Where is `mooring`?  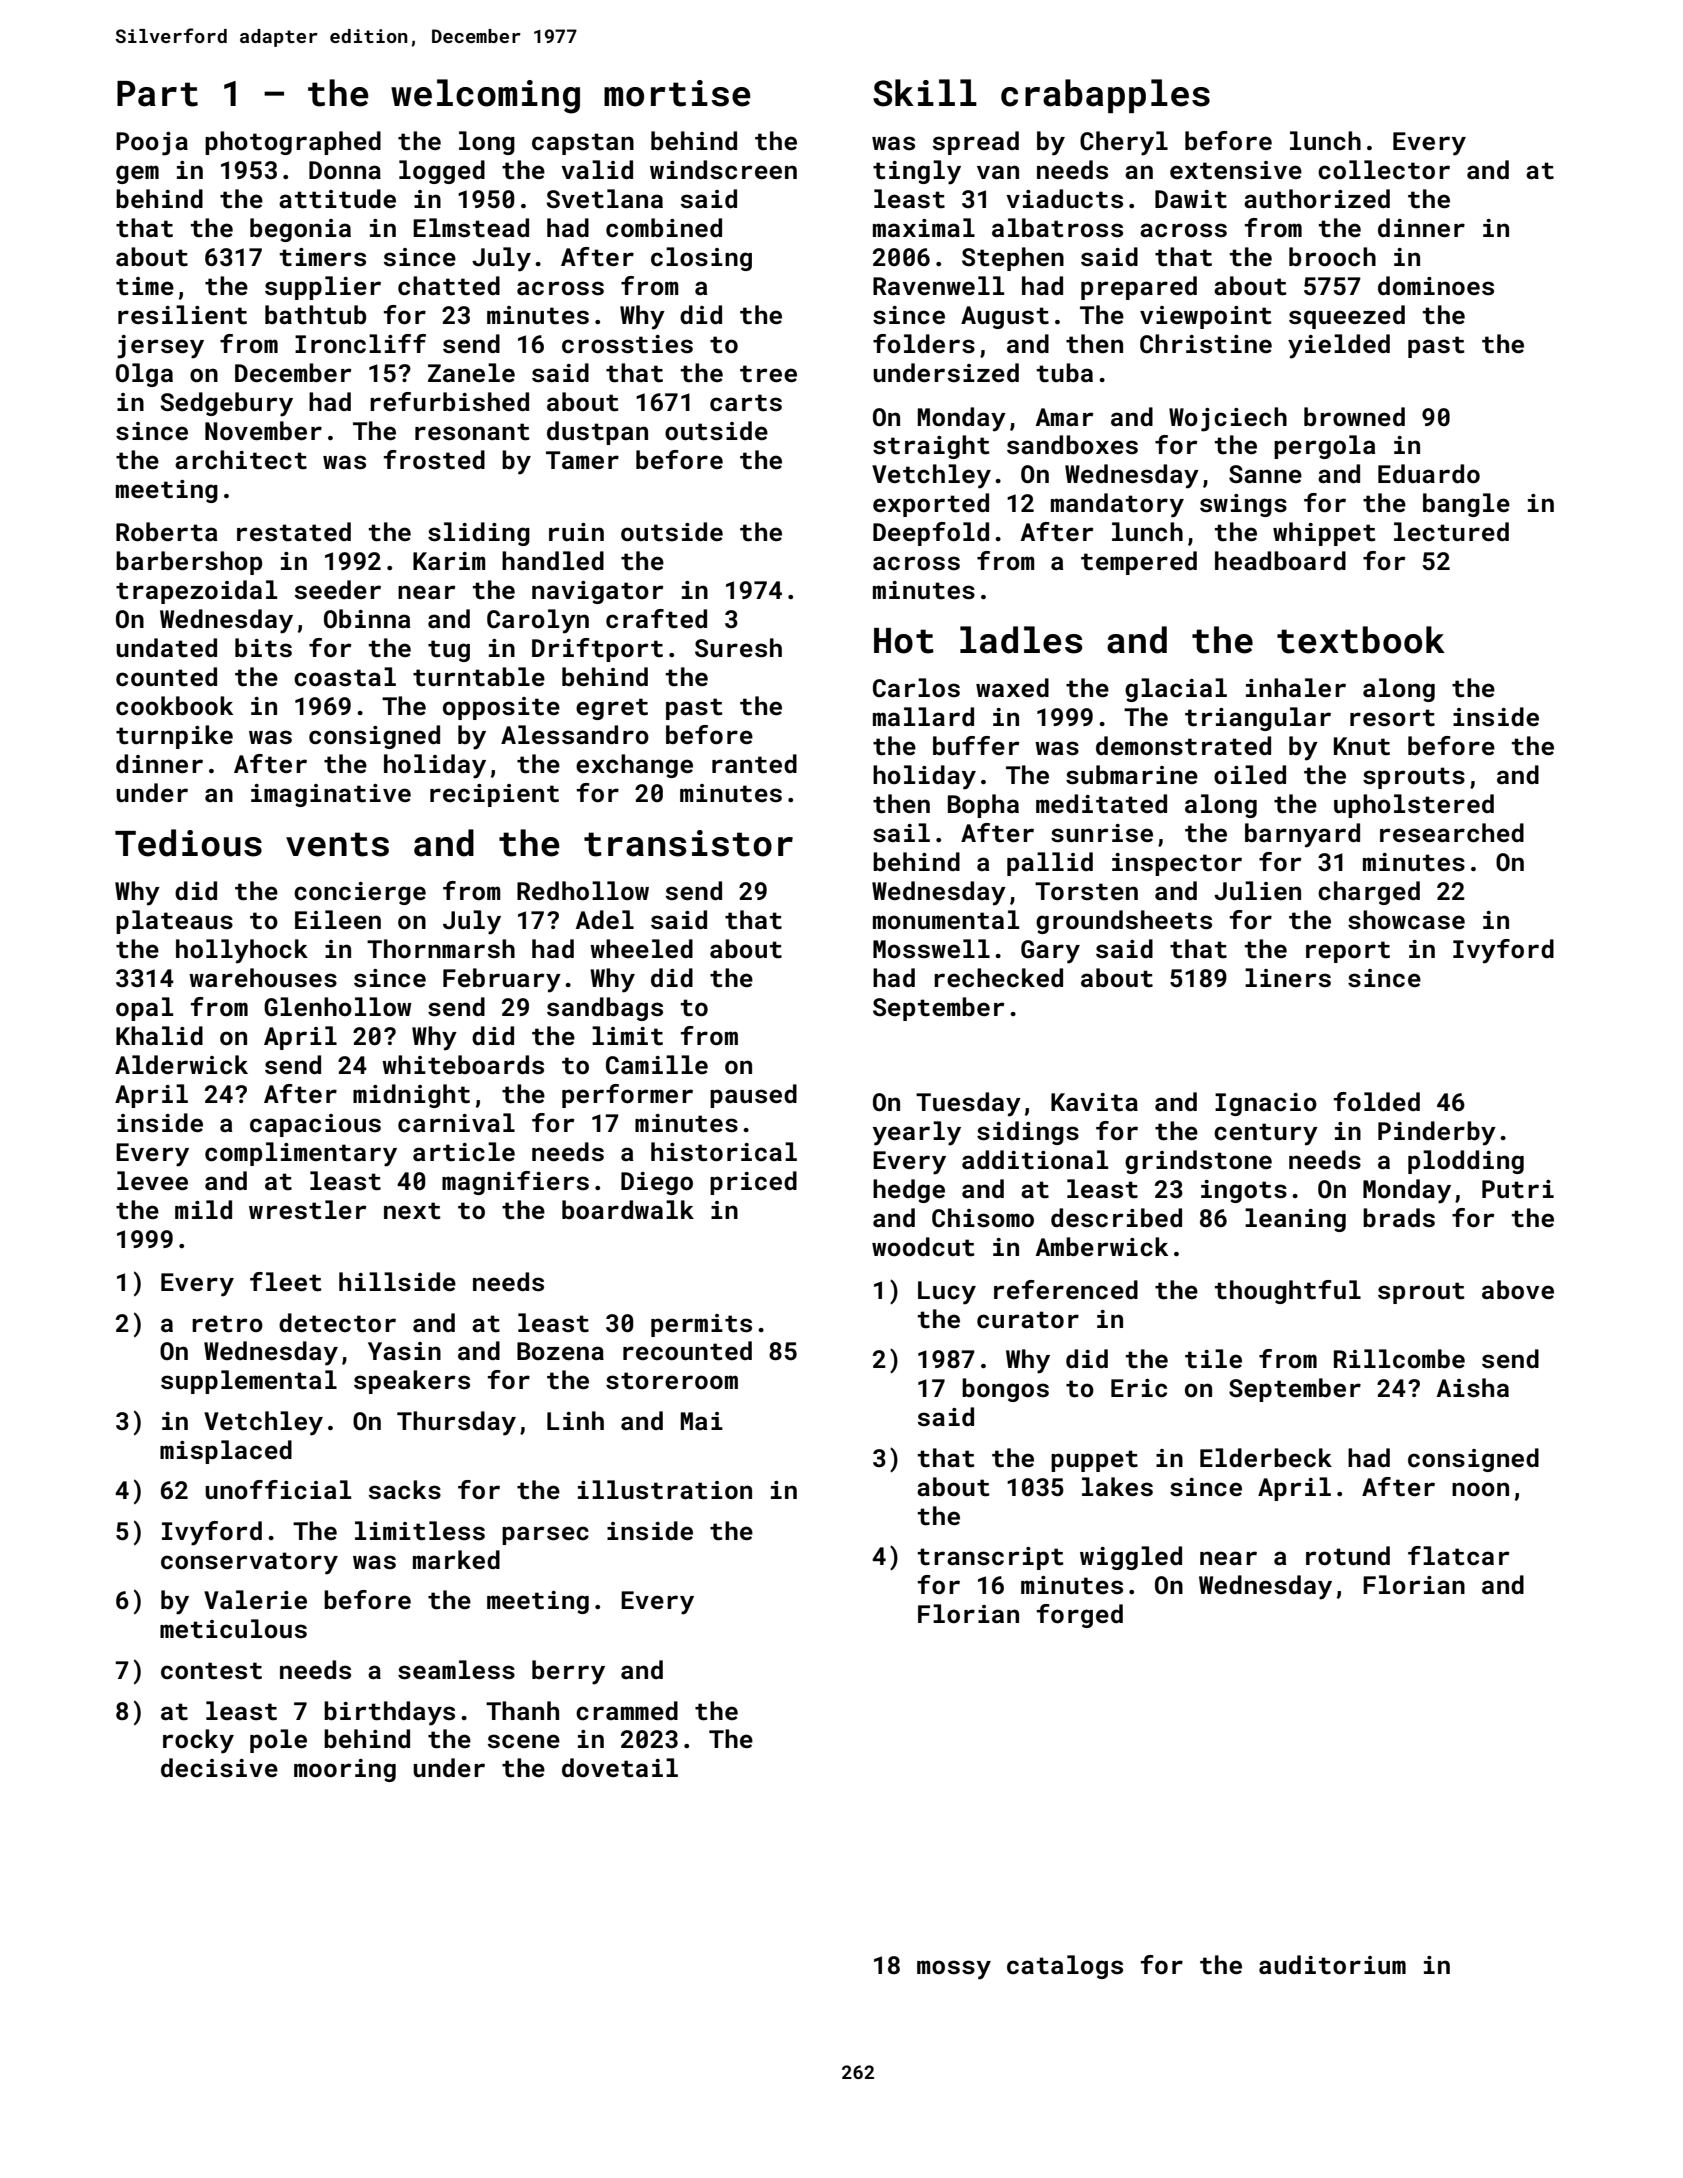
mooring is located at coordinates (345, 1770).
